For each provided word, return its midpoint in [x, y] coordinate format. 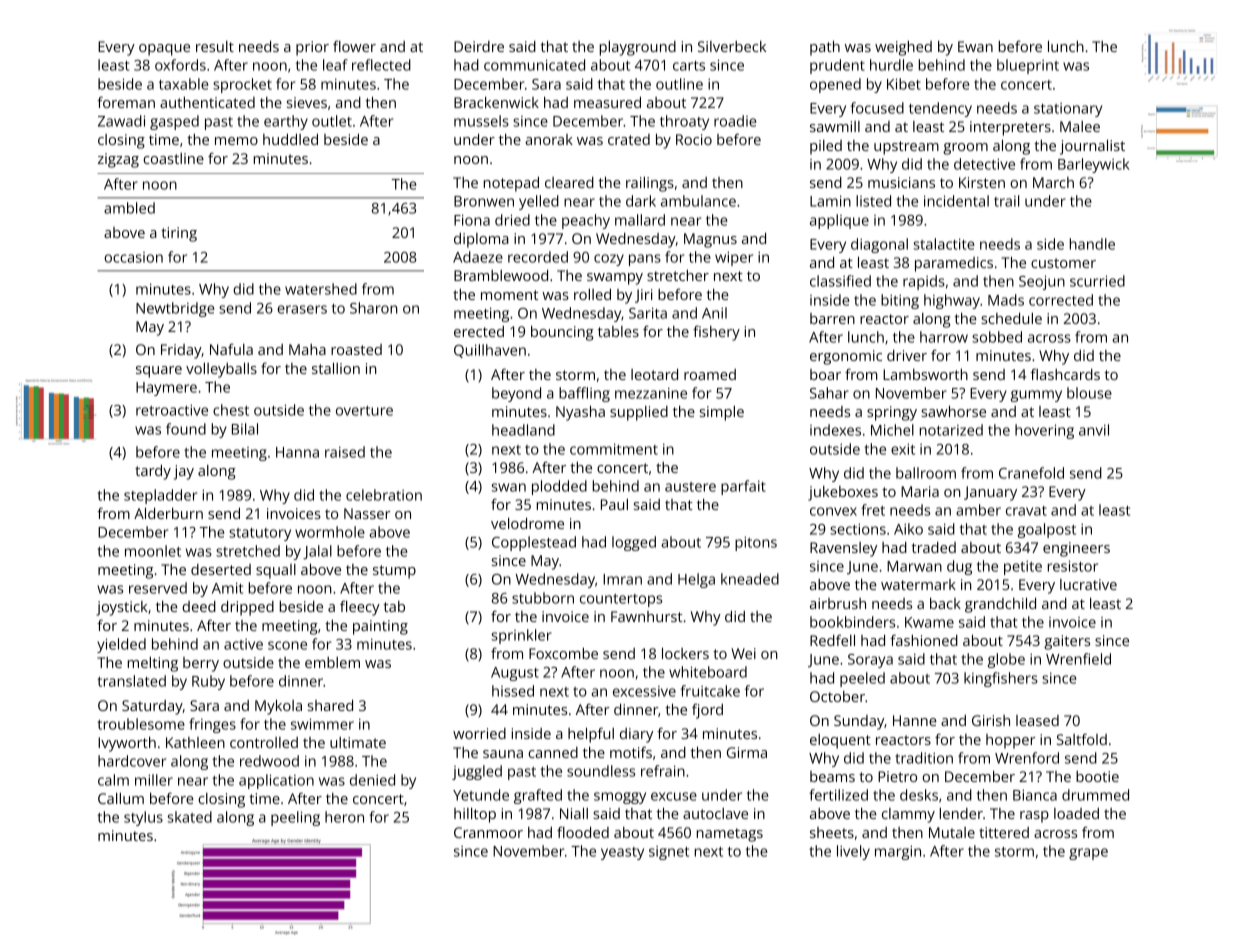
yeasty [622, 853]
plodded [559, 487]
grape [1088, 854]
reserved [158, 588]
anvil [1094, 430]
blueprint [1028, 66]
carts [689, 66]
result [215, 46]
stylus [143, 818]
